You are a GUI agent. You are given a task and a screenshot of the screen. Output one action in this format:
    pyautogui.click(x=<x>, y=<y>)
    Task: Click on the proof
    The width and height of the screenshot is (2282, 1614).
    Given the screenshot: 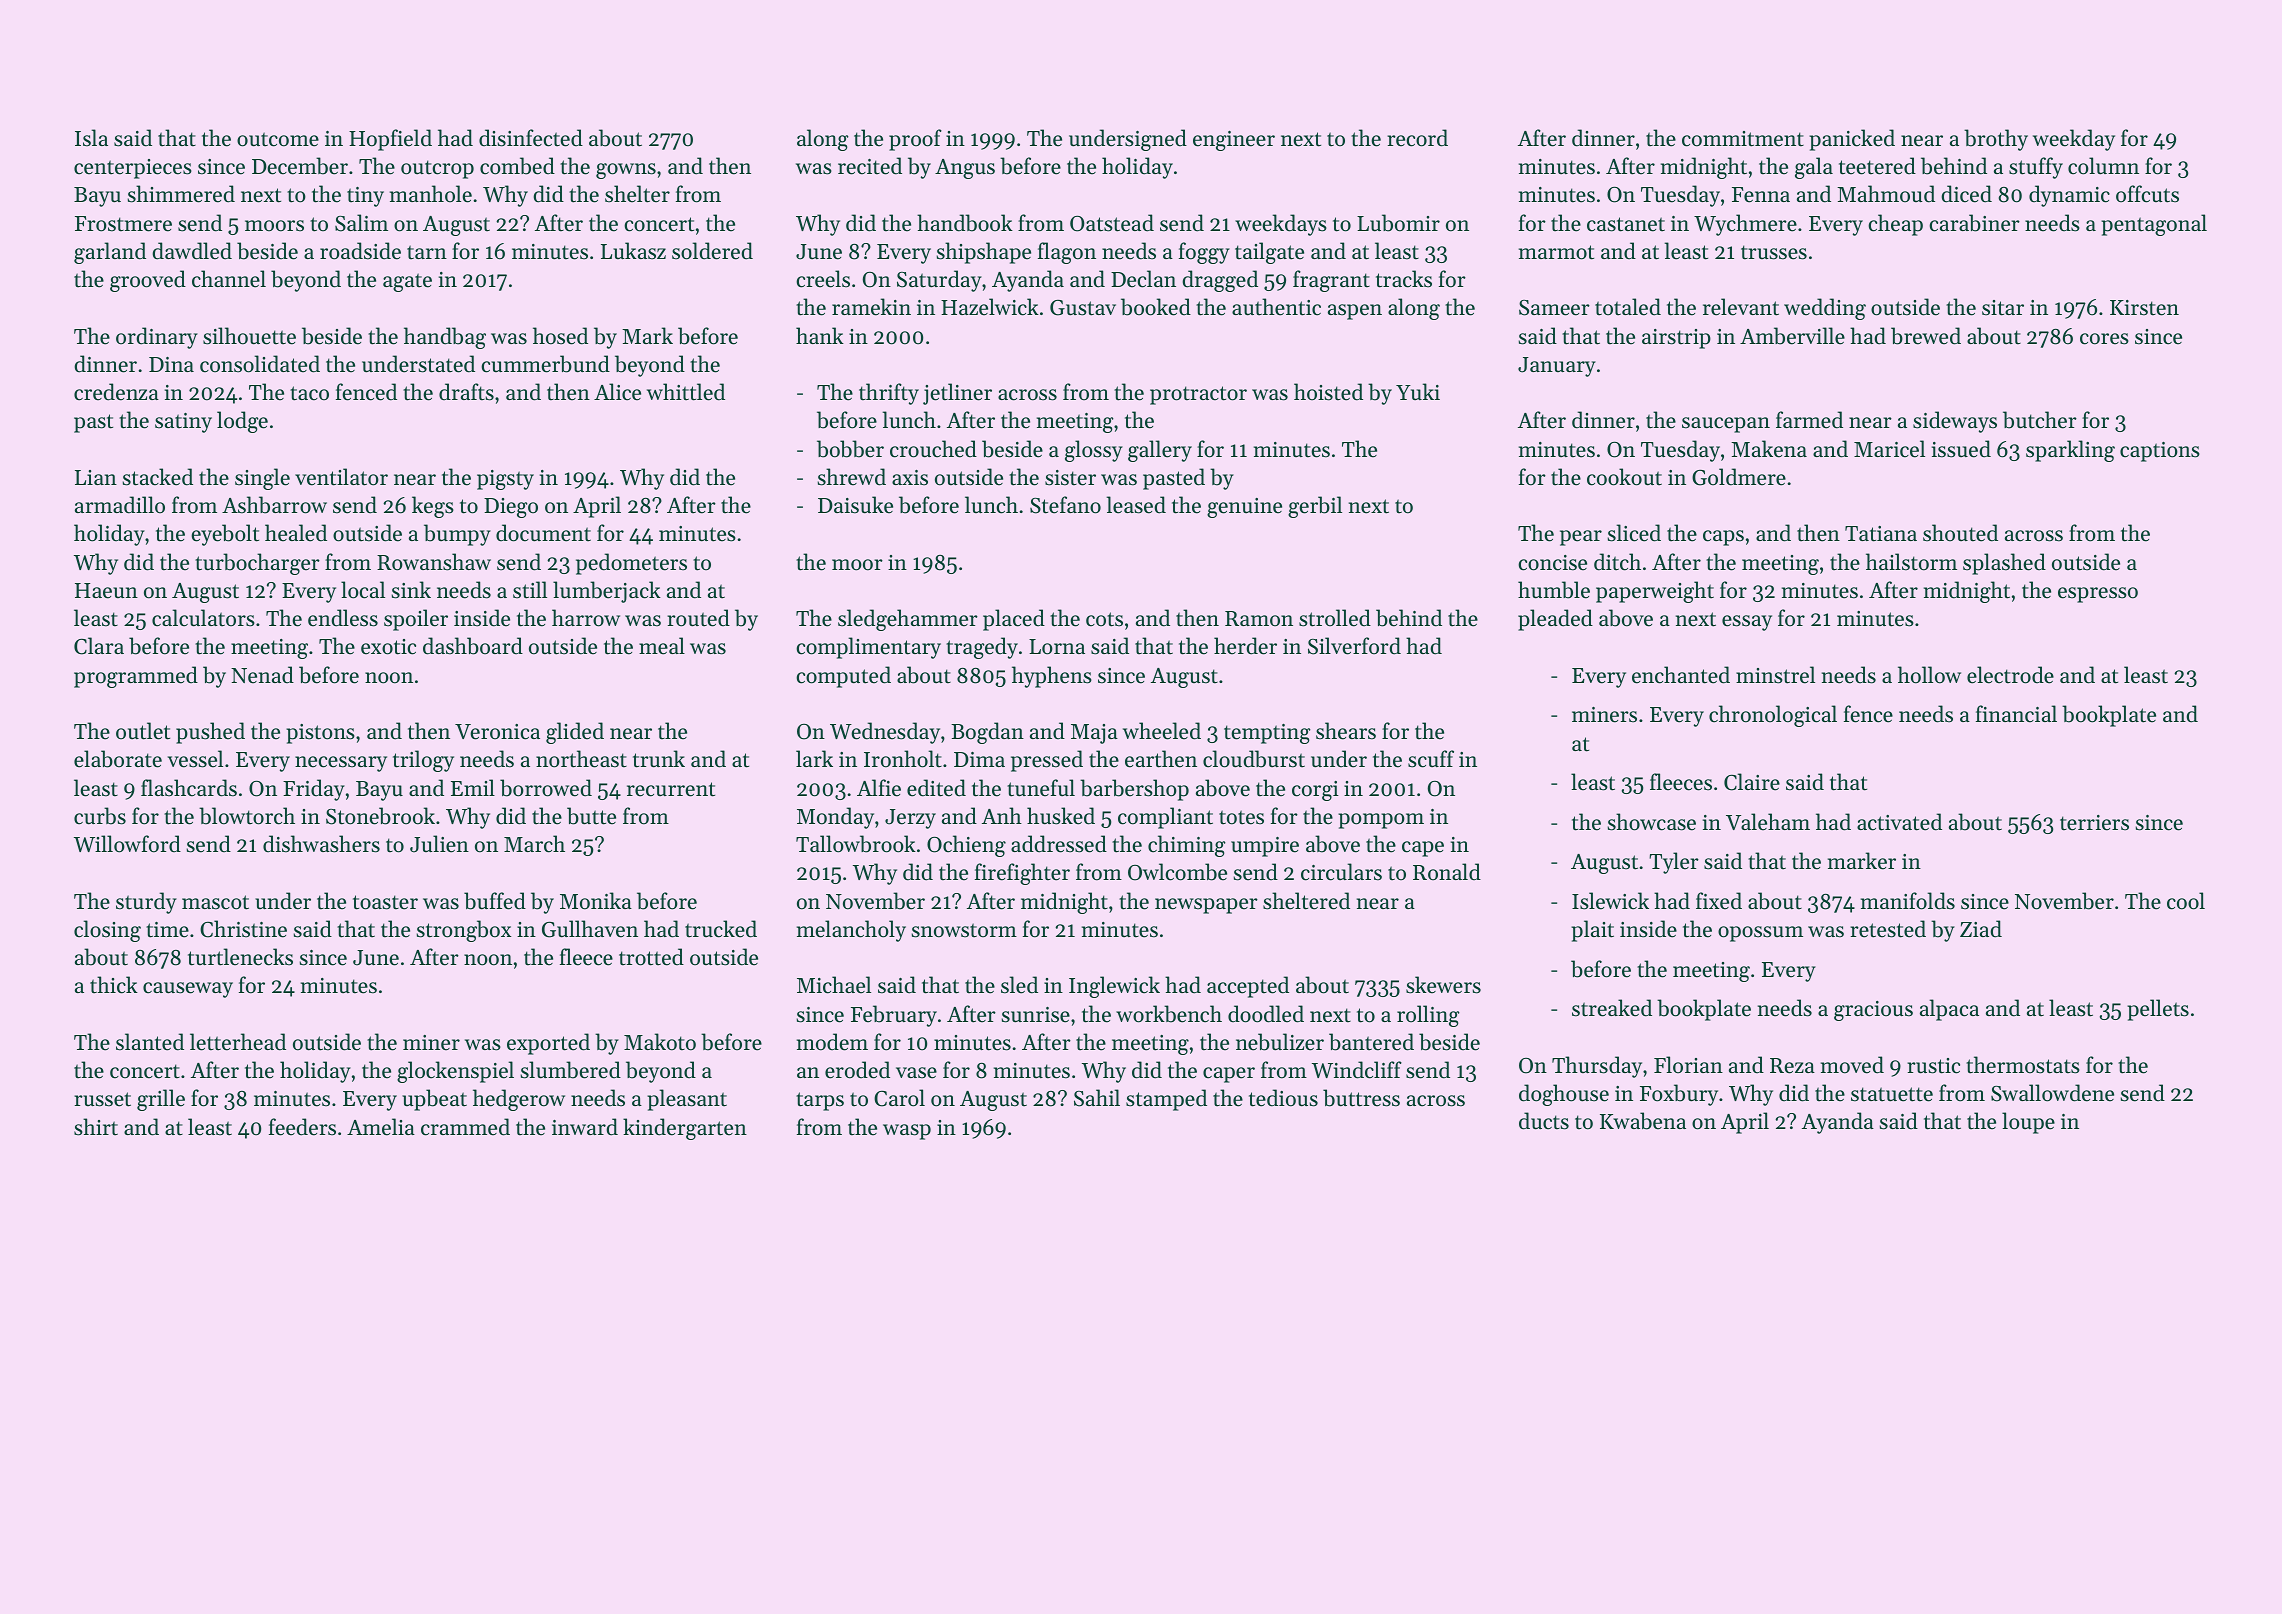 What is the action you would take?
    pyautogui.click(x=915, y=140)
